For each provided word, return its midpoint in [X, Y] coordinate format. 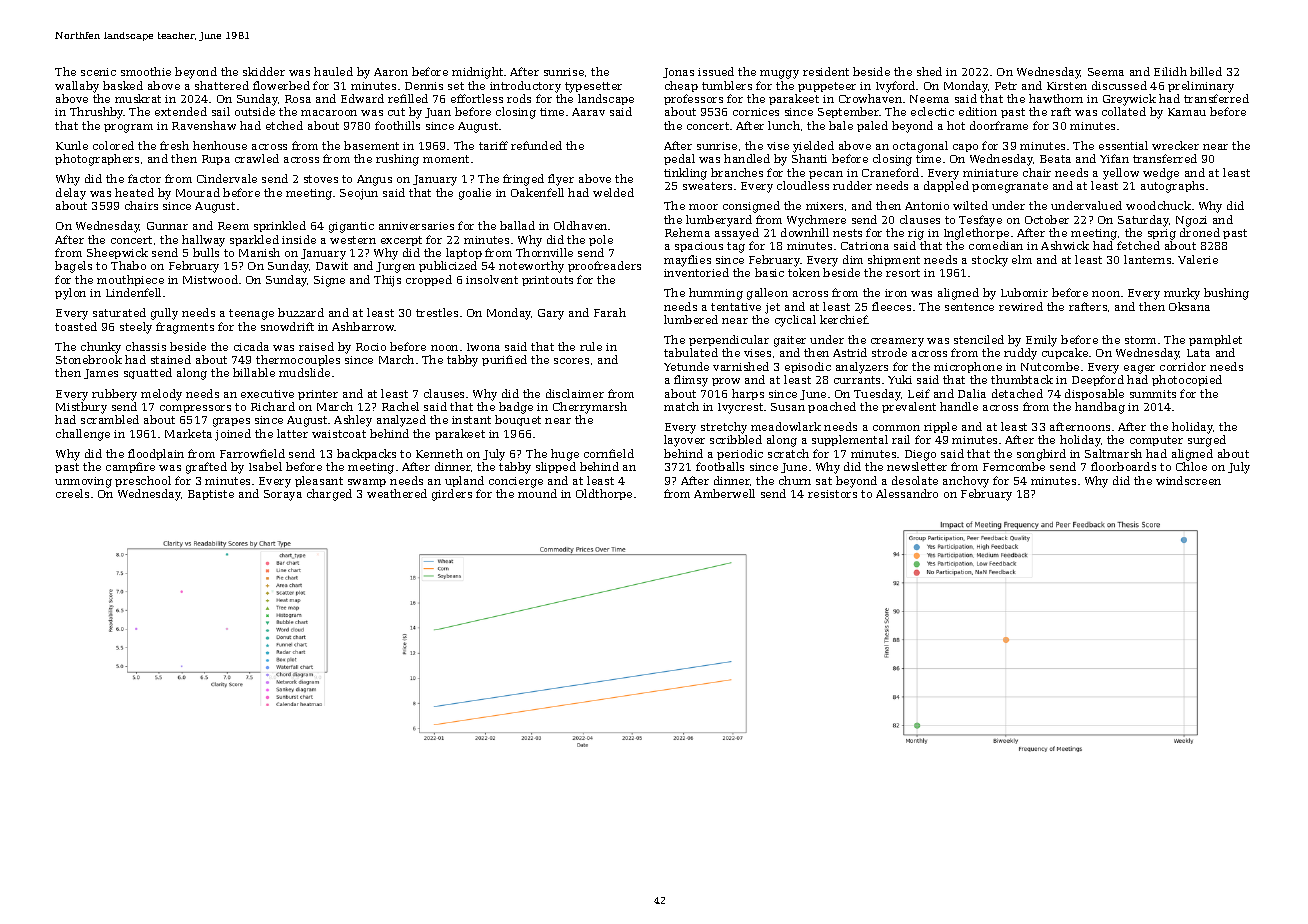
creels [72, 493]
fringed [523, 180]
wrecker [1175, 145]
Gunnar [167, 226]
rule [591, 346]
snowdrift [287, 326]
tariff [493, 145]
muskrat [138, 98]
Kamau [1187, 112]
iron [896, 293]
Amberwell [724, 493]
